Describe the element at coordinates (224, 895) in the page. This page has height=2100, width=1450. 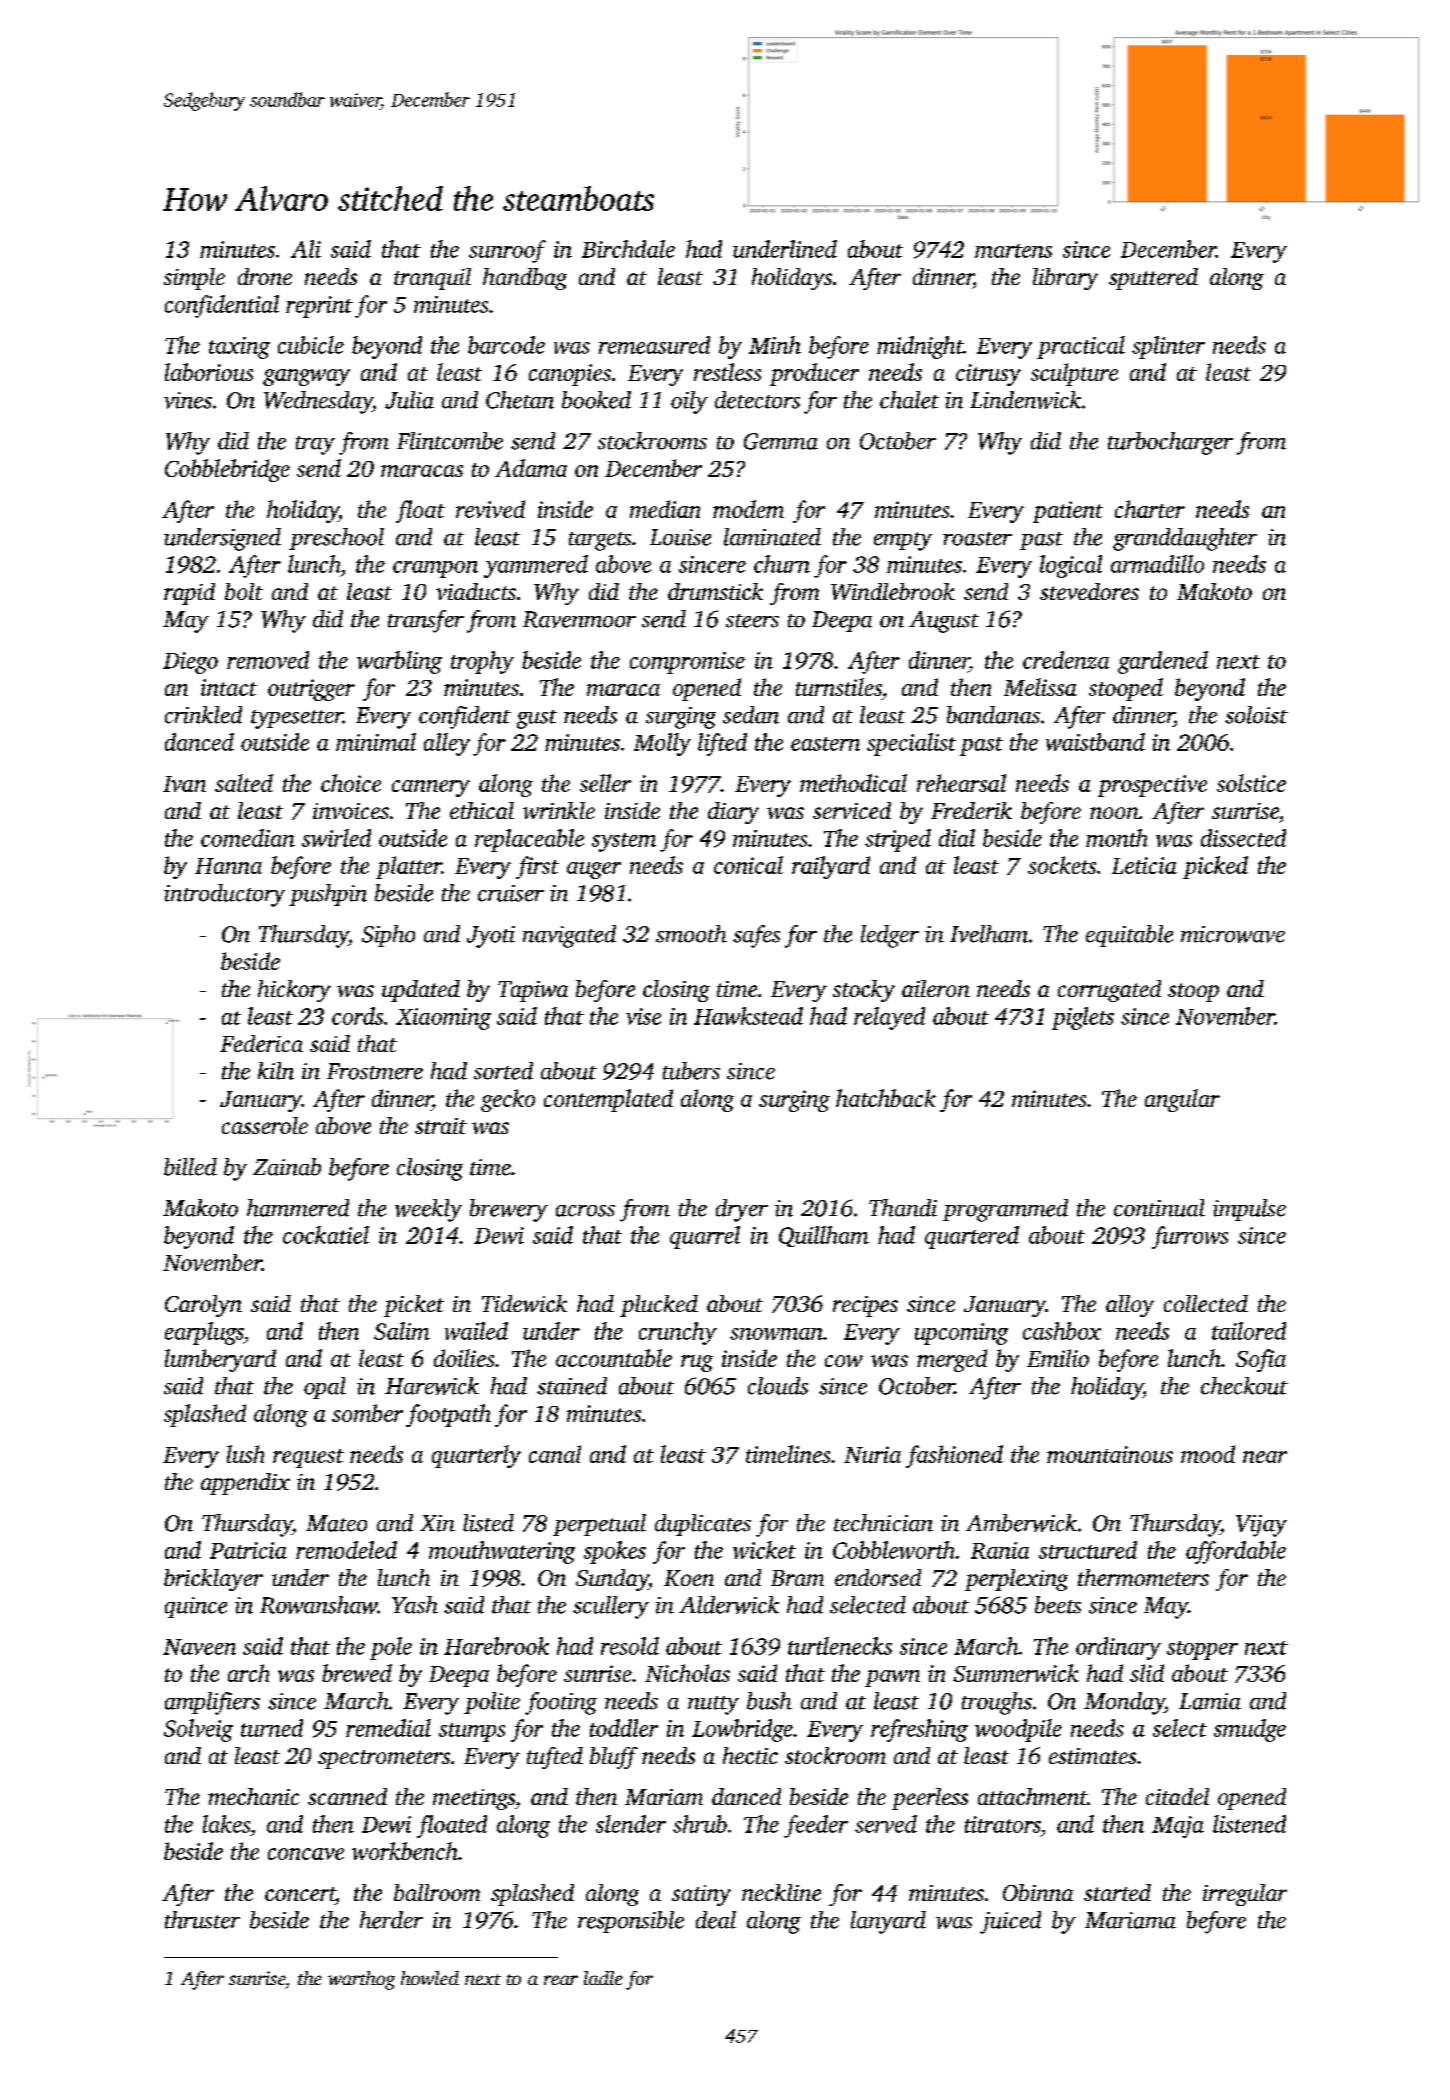
I see `introductory` at that location.
